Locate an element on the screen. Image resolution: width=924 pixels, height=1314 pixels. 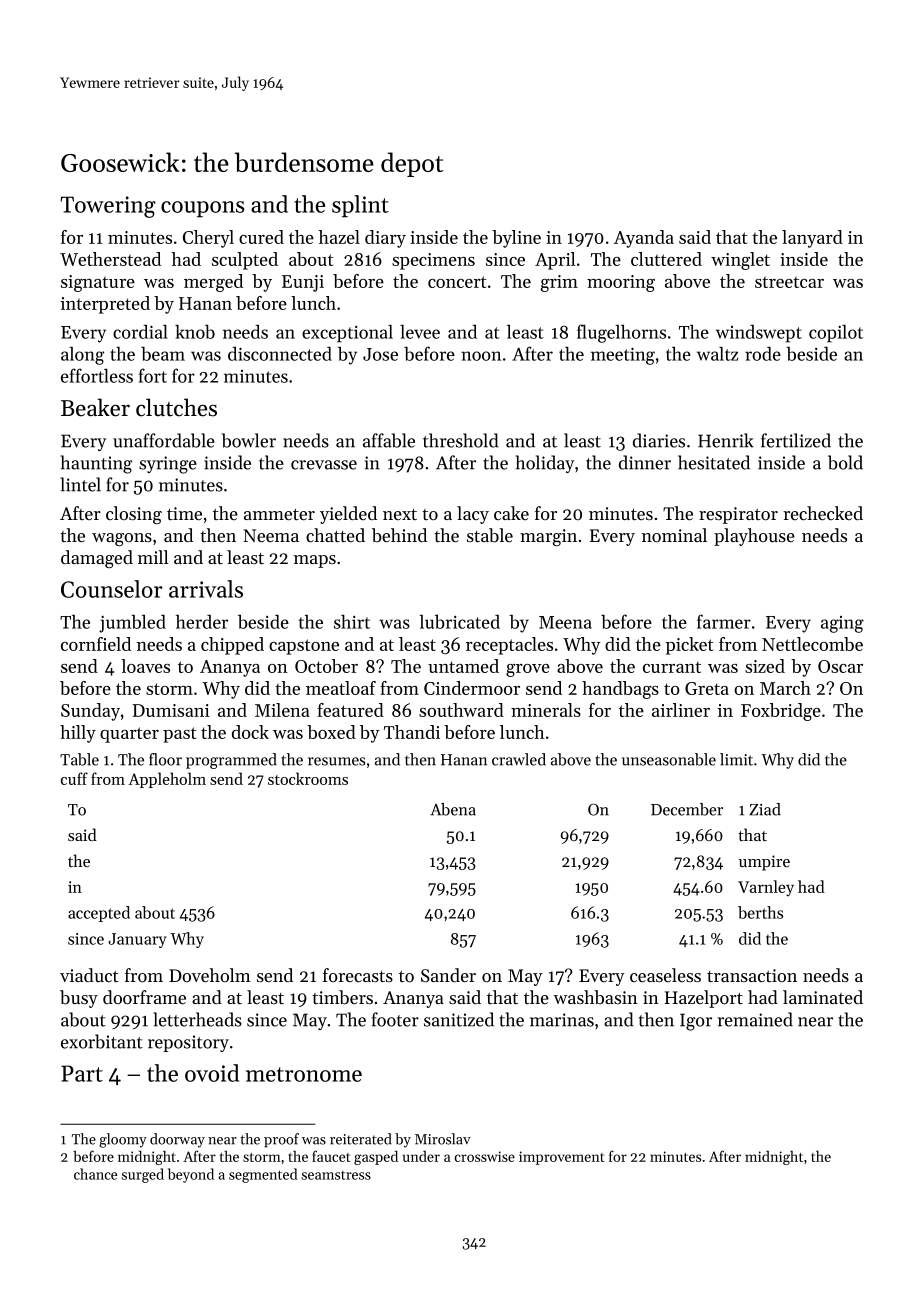
Abena is located at coordinates (453, 809).
